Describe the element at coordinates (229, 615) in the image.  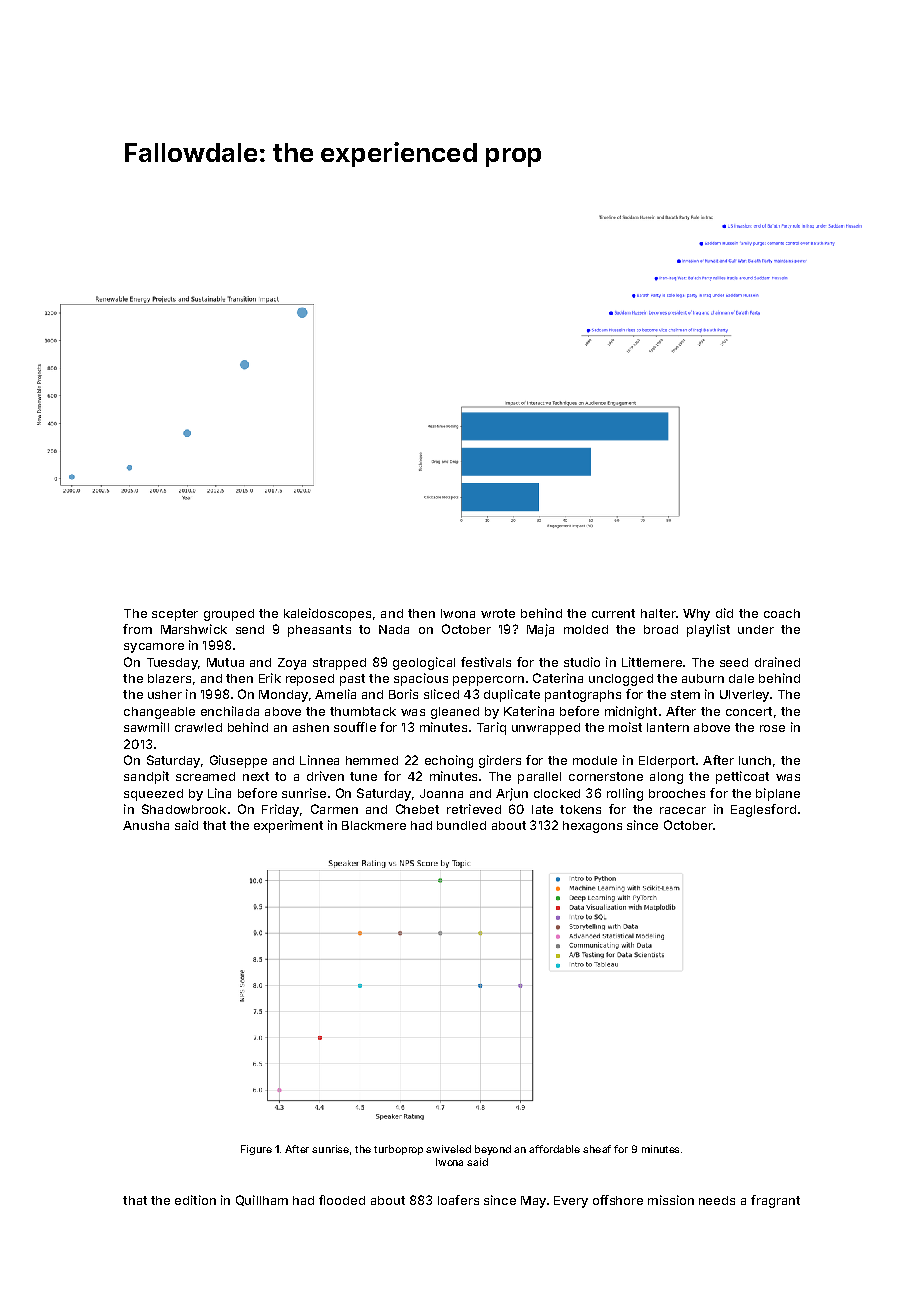
I see `grouped` at that location.
